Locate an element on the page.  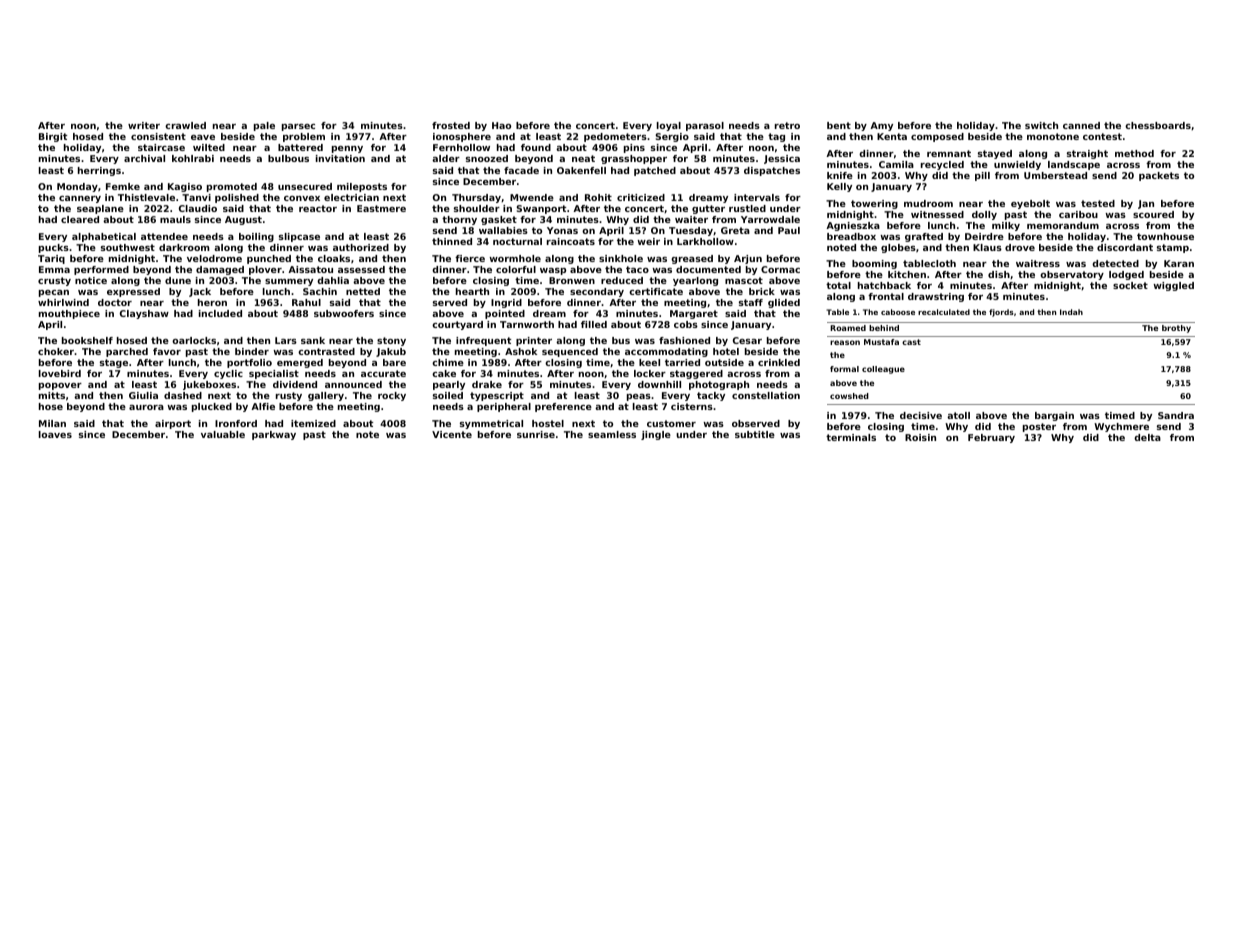
Alfie is located at coordinates (263, 406).
